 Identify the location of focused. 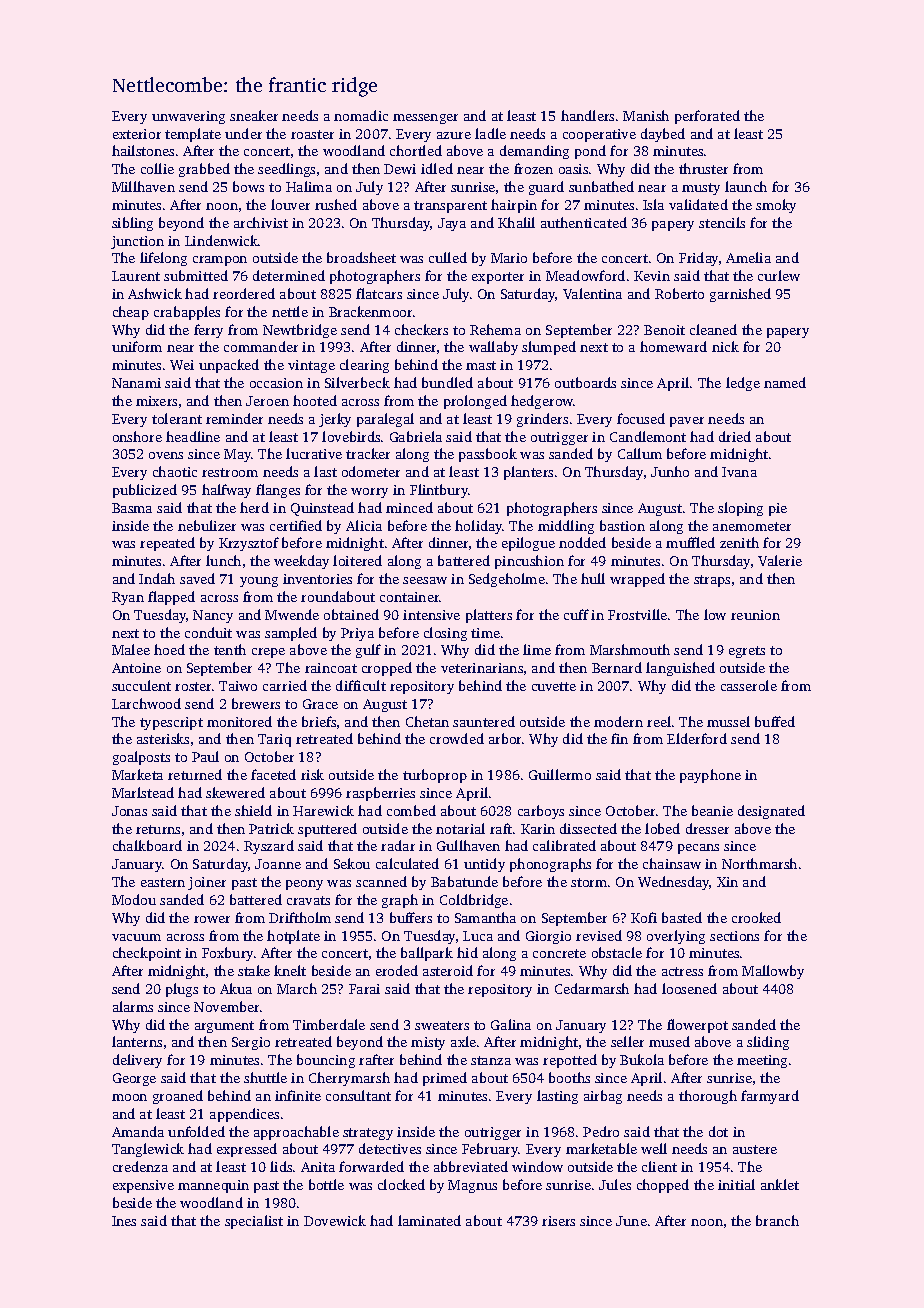
(641, 418).
